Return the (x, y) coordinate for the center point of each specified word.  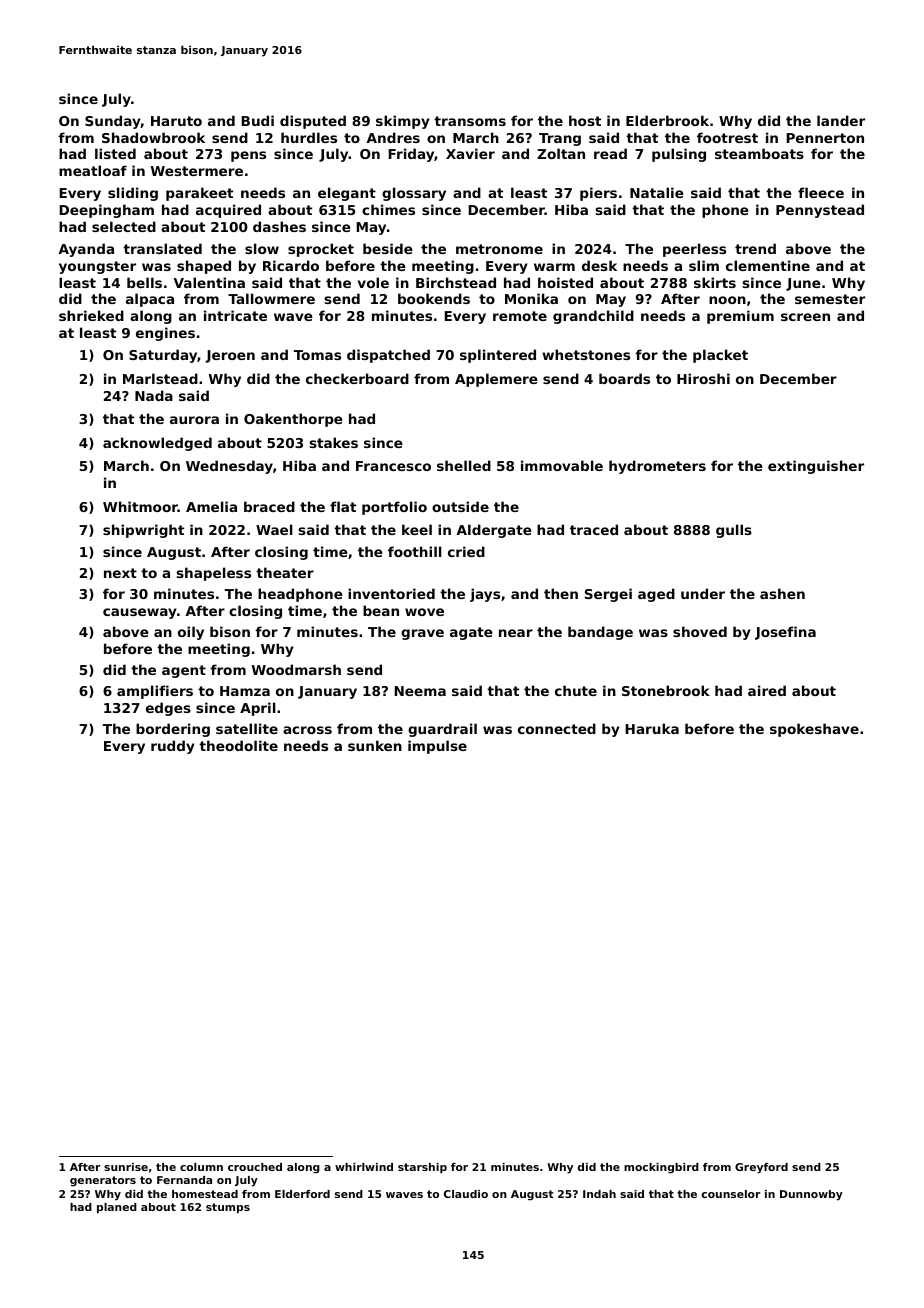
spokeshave (814, 730)
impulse (437, 747)
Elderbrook (667, 120)
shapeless (214, 574)
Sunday (113, 122)
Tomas (317, 355)
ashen (782, 593)
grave (422, 634)
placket (720, 356)
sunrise (126, 1167)
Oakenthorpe (293, 420)
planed (117, 1208)
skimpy (402, 122)
